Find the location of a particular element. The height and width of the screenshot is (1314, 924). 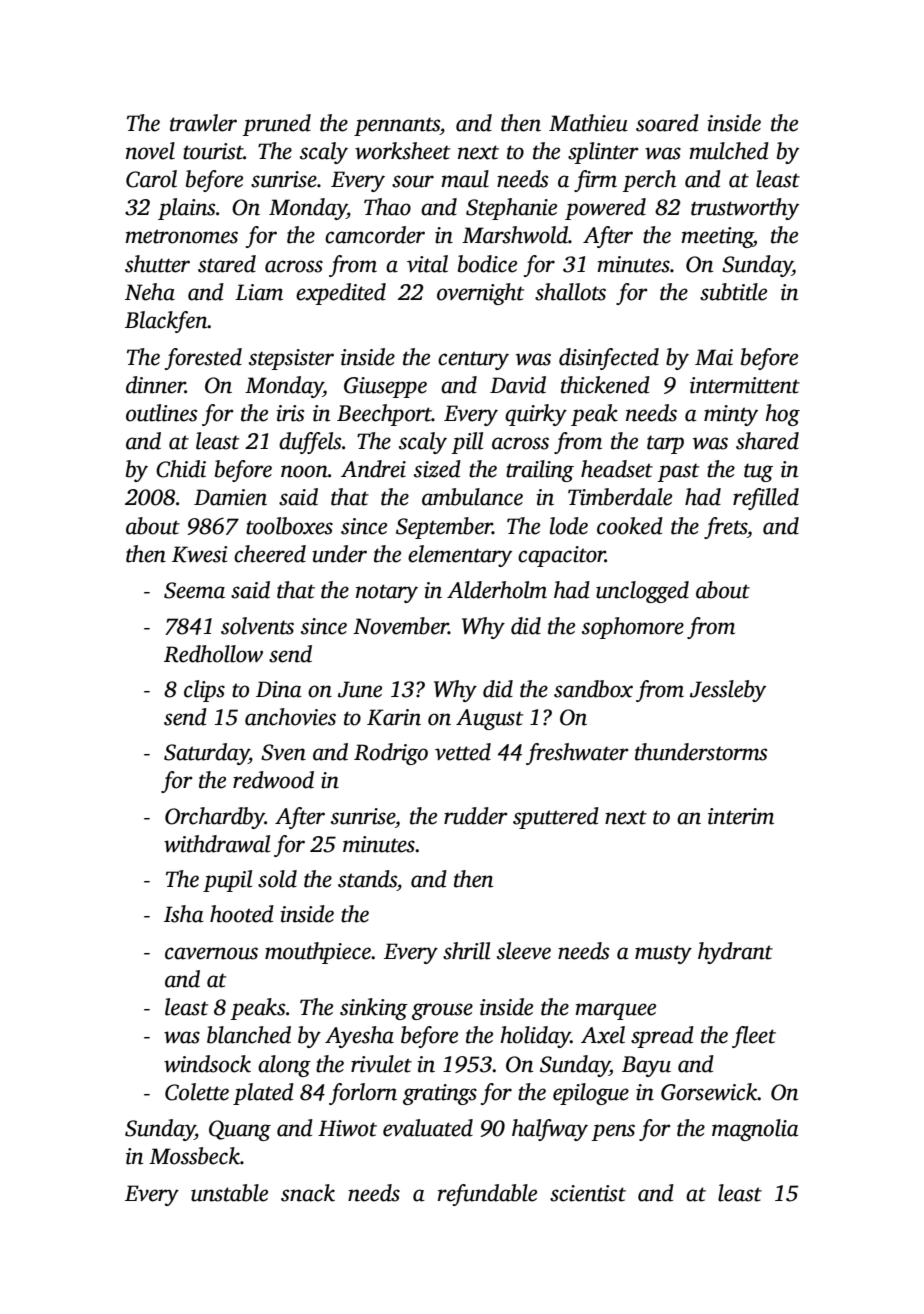

Mossbeck is located at coordinates (194, 1156).
